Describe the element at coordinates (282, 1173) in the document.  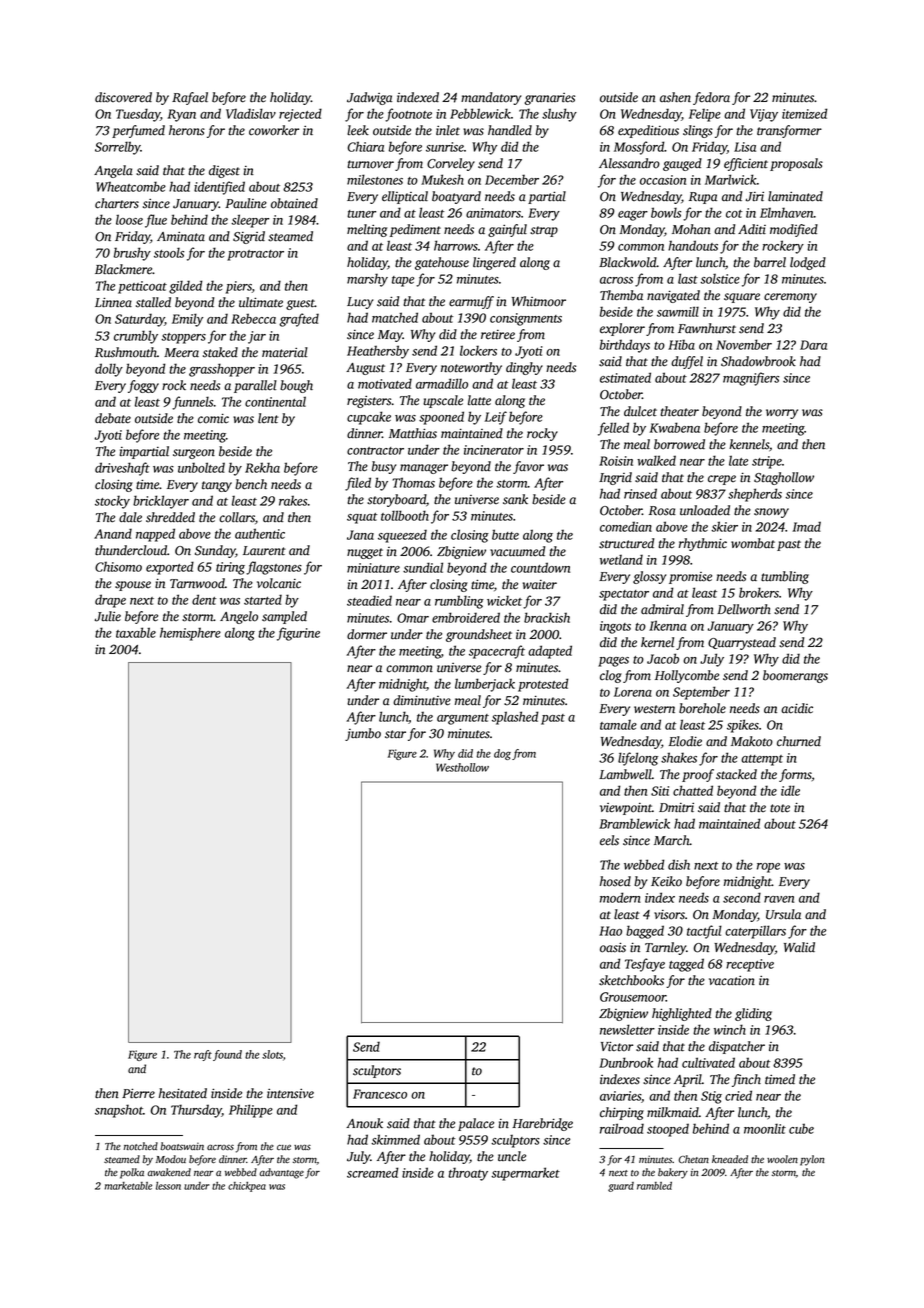
I see `advantage` at that location.
